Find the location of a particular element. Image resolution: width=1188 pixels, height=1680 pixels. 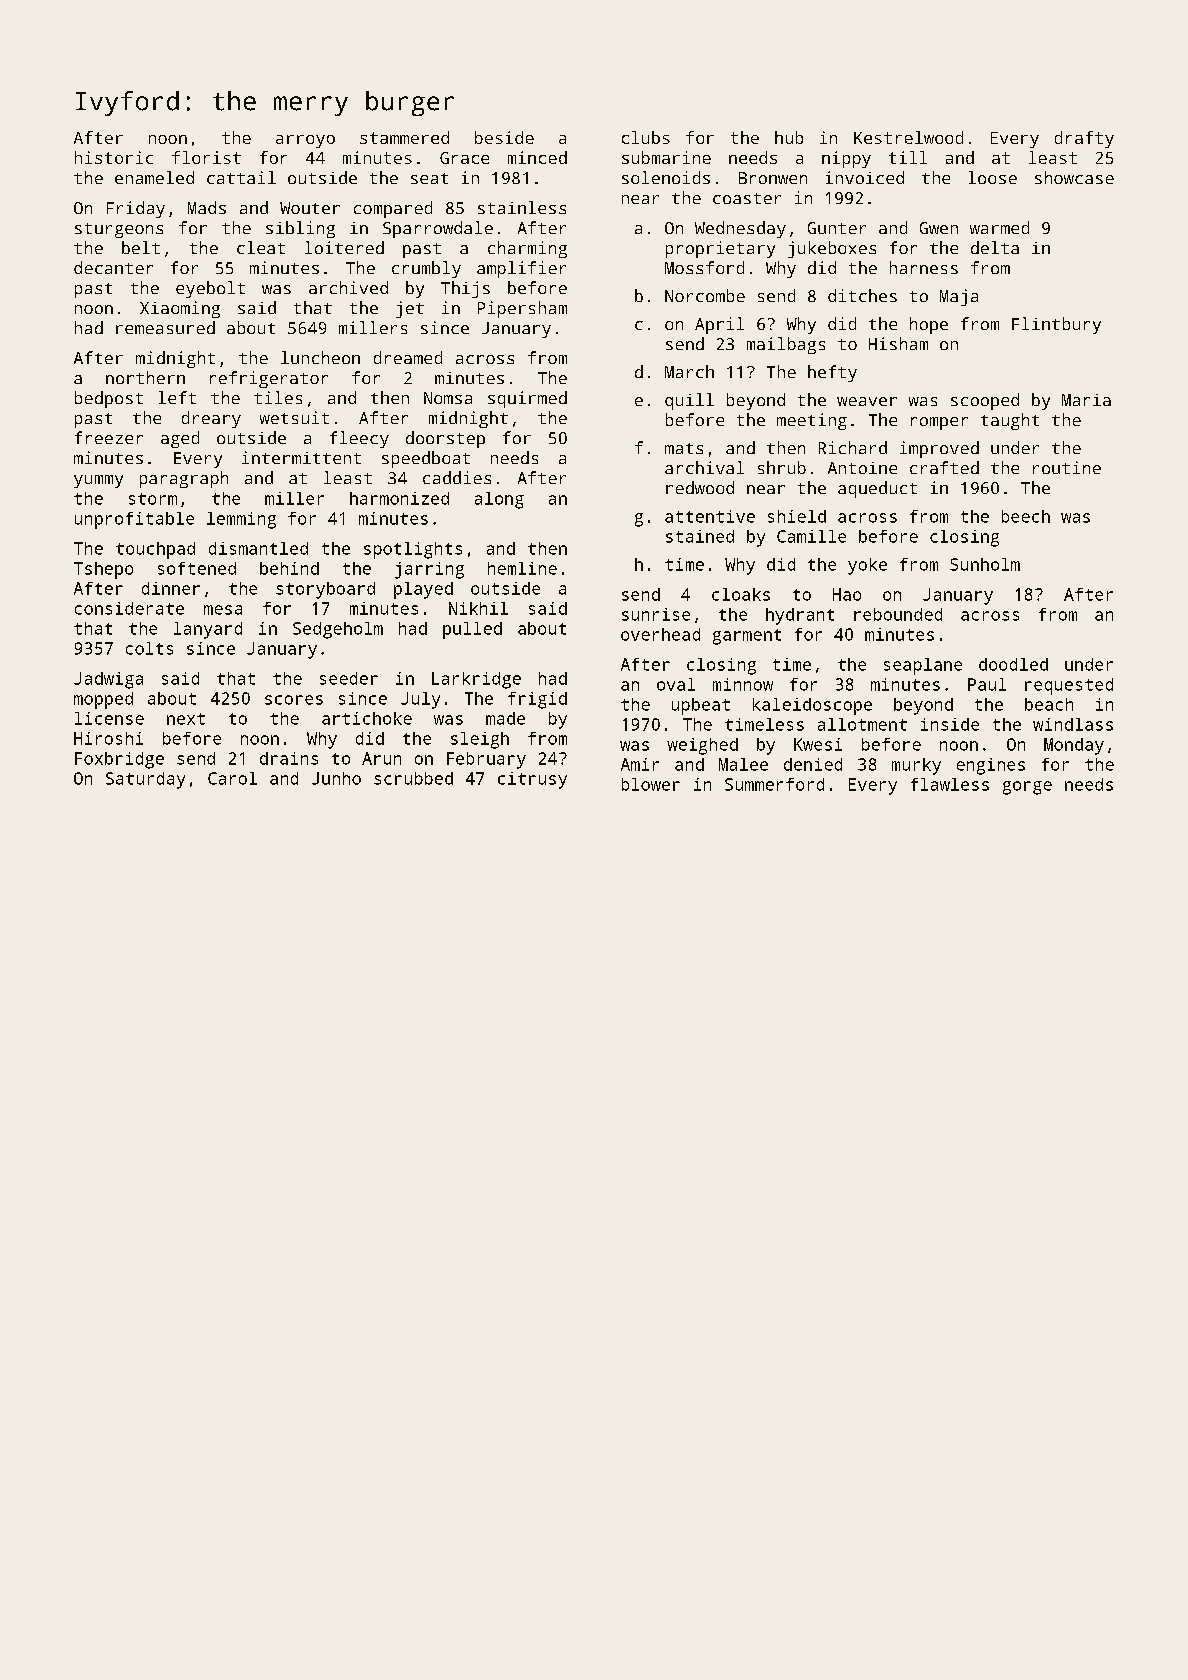

Summerford is located at coordinates (774, 784).
